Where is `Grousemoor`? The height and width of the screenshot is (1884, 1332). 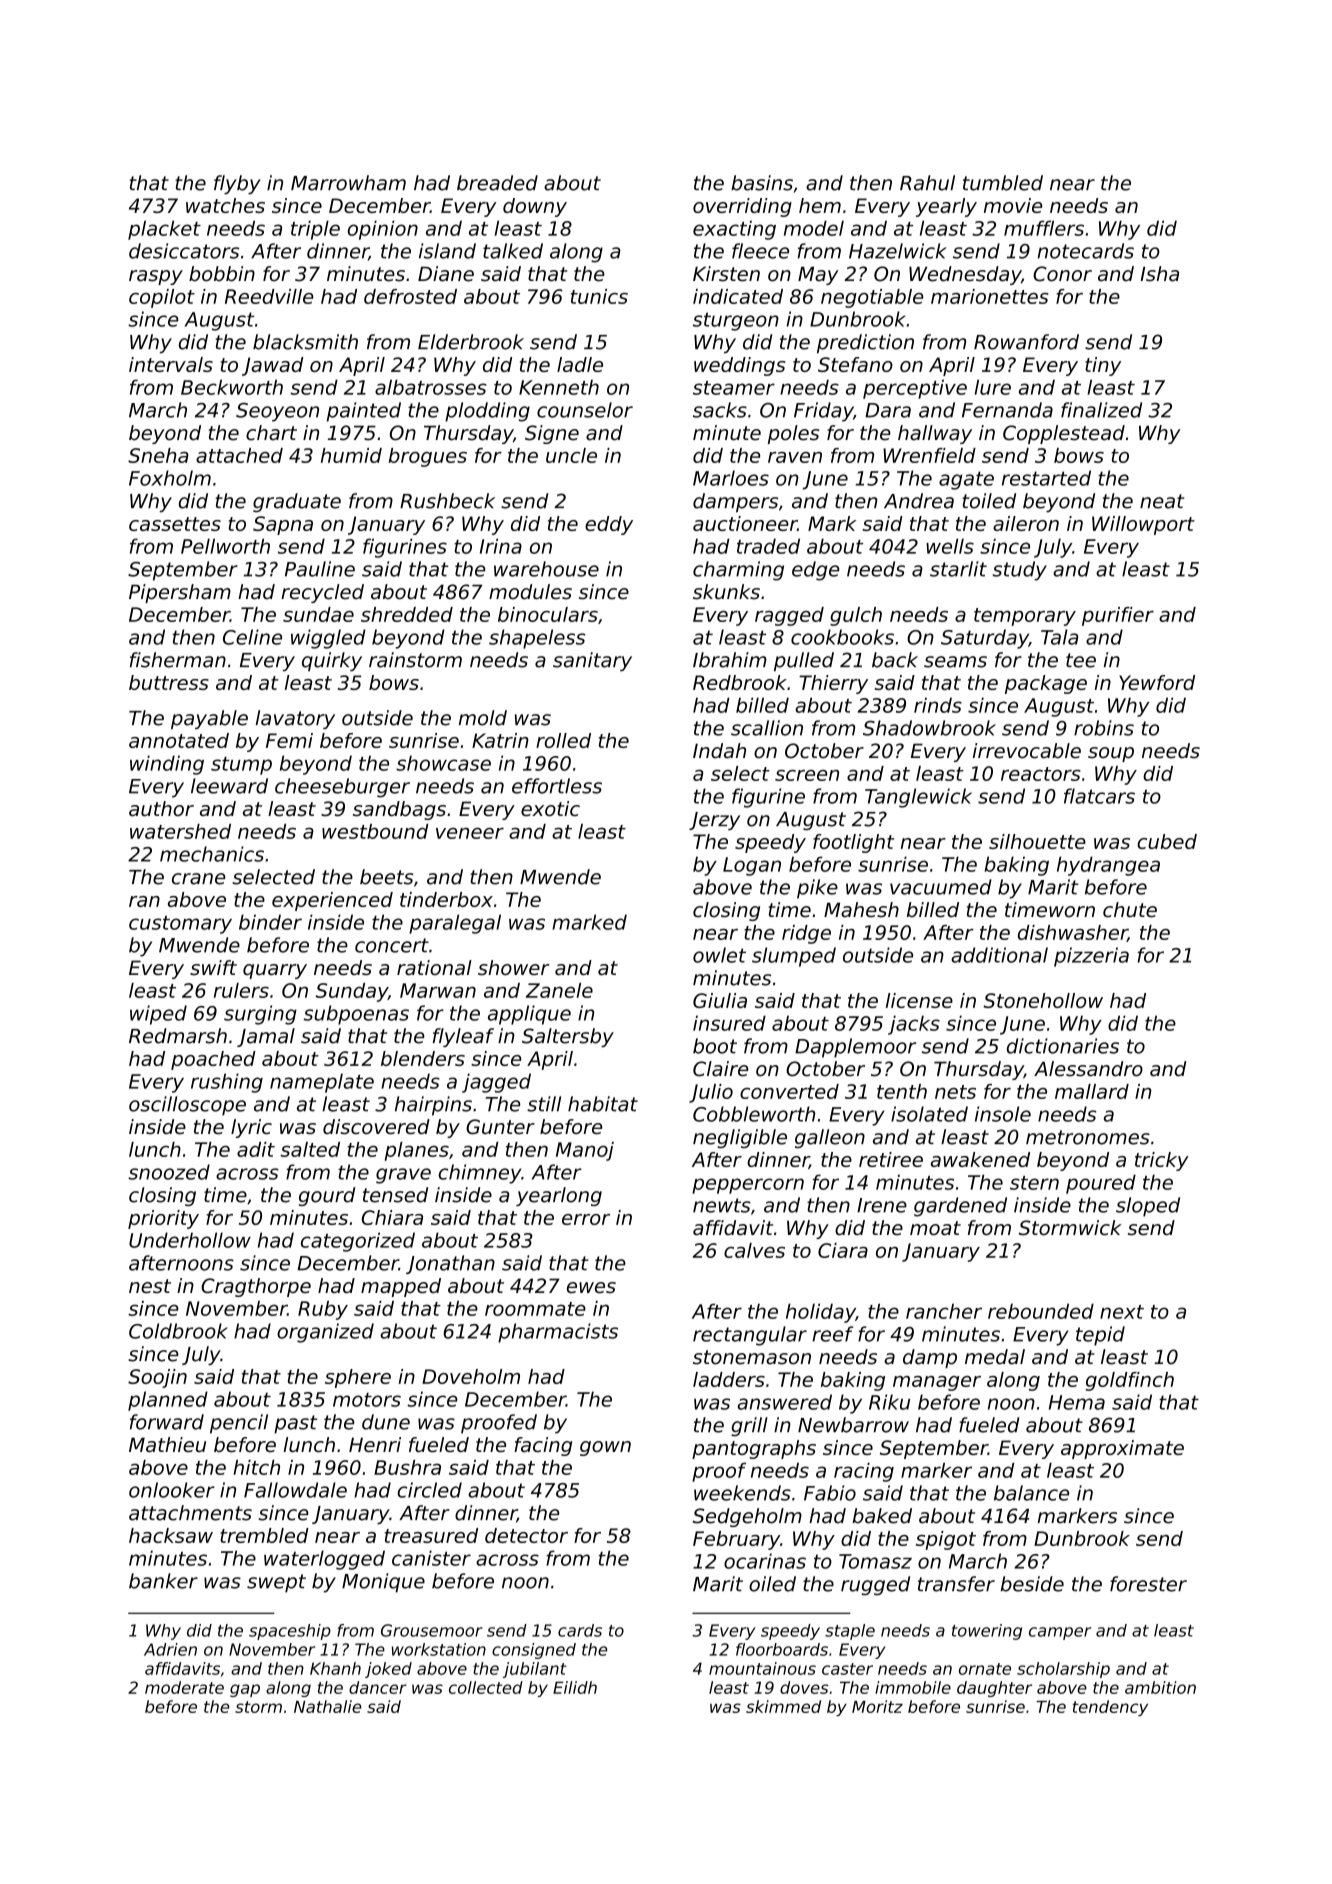 Grousemoor is located at coordinates (432, 1630).
